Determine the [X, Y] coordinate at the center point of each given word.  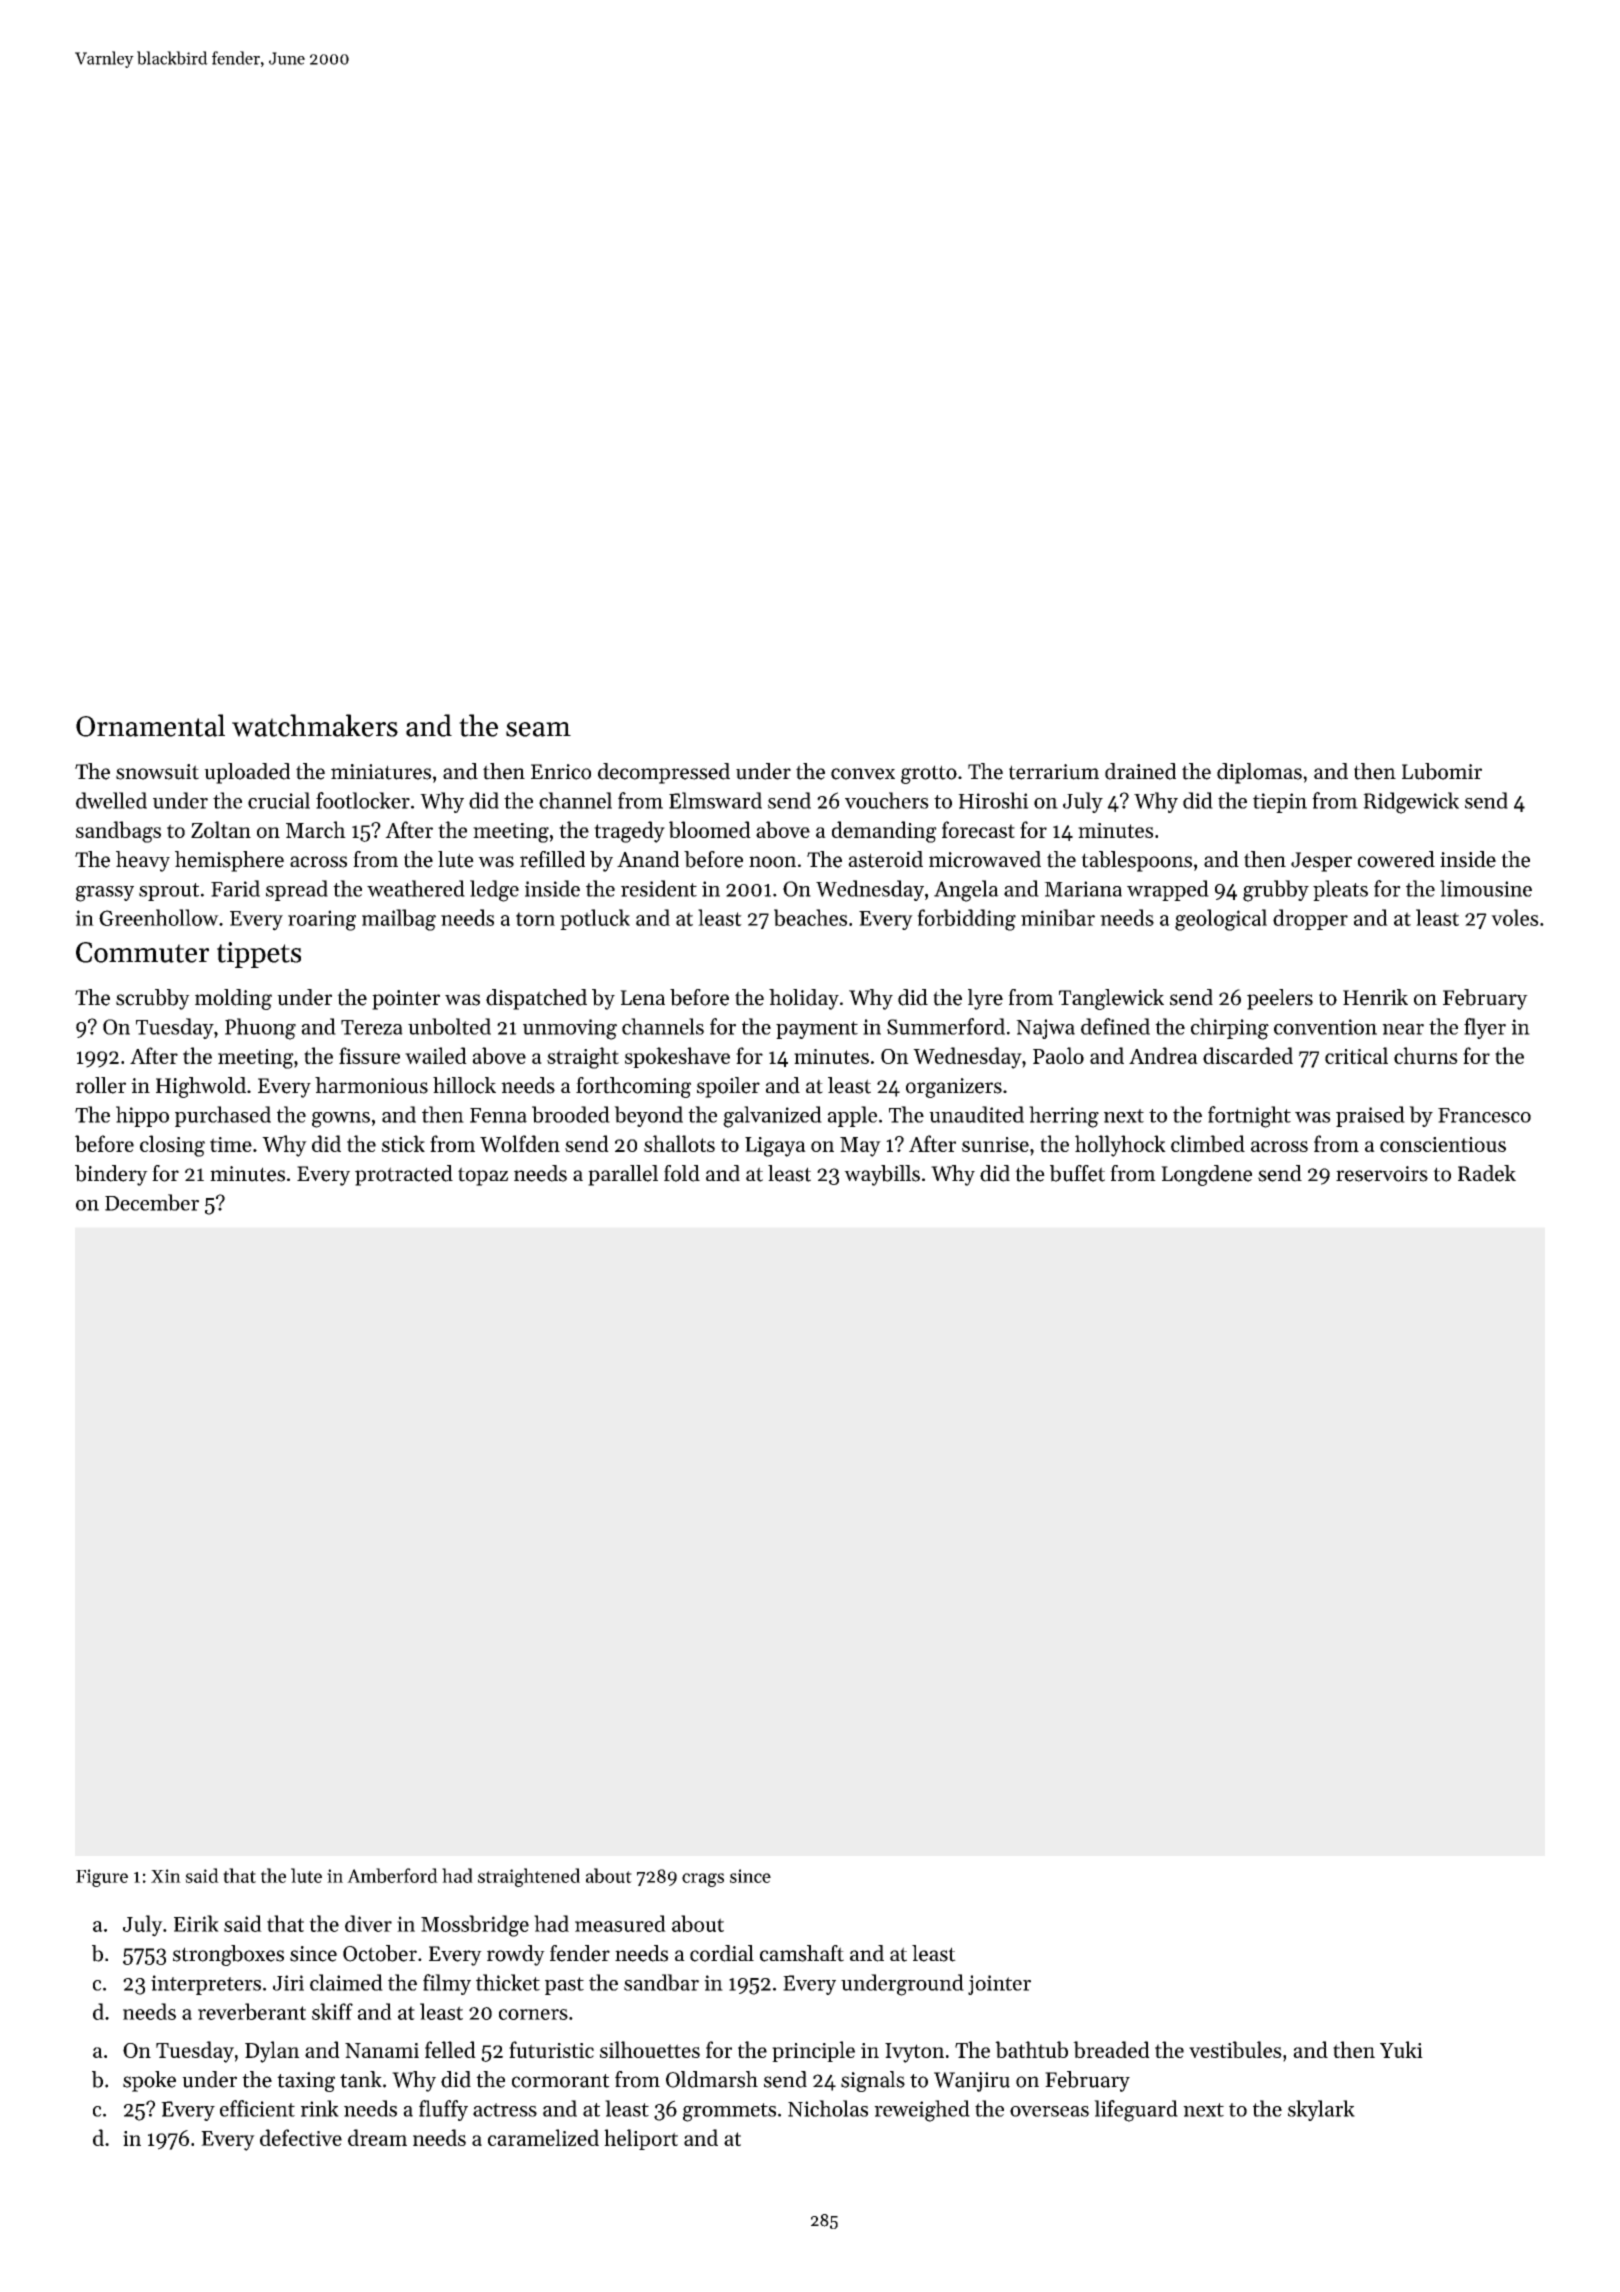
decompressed [664, 773]
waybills [882, 1175]
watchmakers [315, 725]
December [152, 1202]
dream [377, 2137]
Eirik [196, 1923]
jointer [999, 1985]
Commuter [142, 952]
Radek [1487, 1173]
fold [682, 1173]
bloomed [710, 829]
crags [703, 1880]
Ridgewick [1411, 803]
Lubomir [1442, 771]
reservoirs [1382, 1174]
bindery [111, 1175]
